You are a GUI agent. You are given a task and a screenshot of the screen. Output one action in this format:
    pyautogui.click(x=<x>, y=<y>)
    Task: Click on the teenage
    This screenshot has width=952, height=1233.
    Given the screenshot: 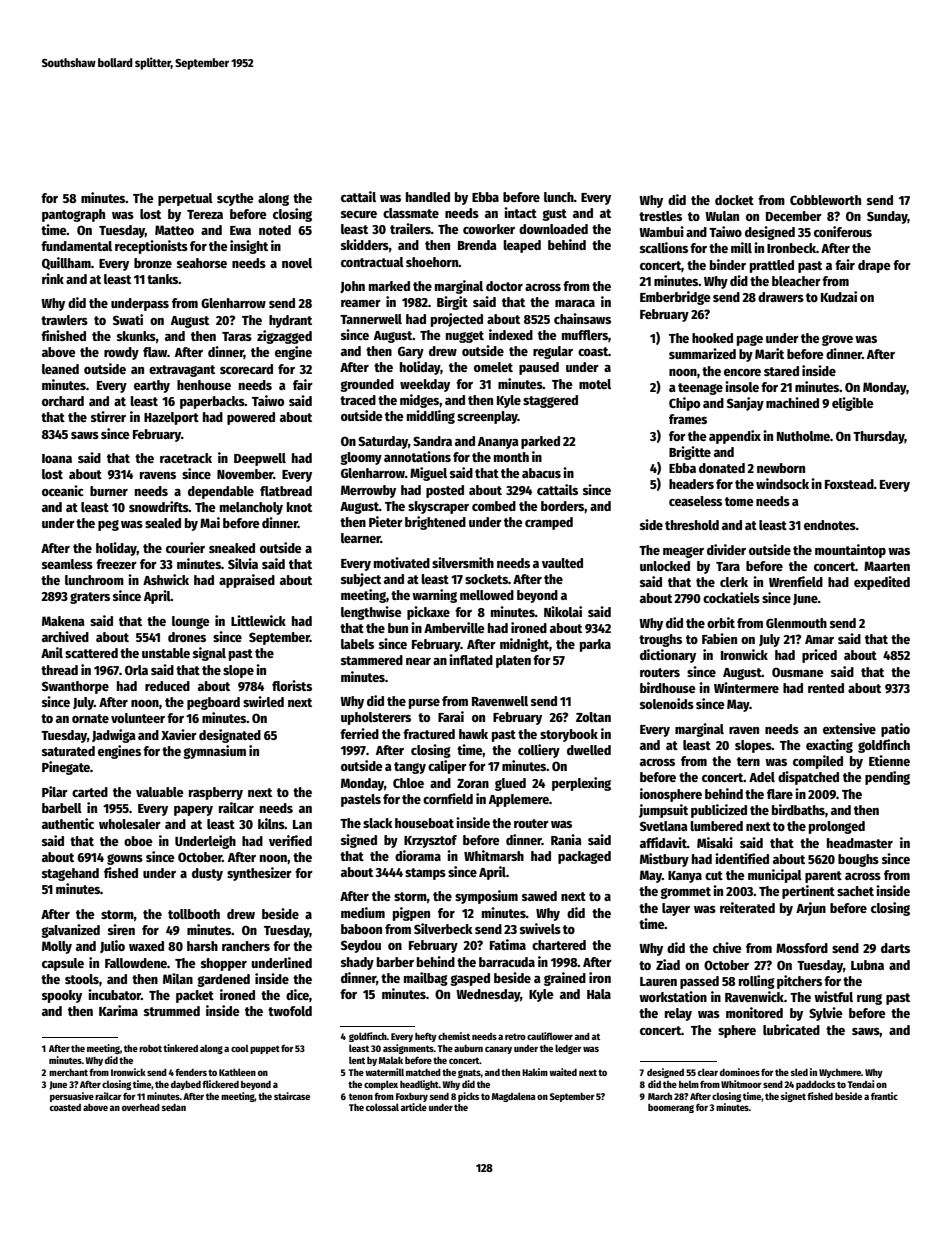 What is the action you would take?
    pyautogui.click(x=700, y=389)
